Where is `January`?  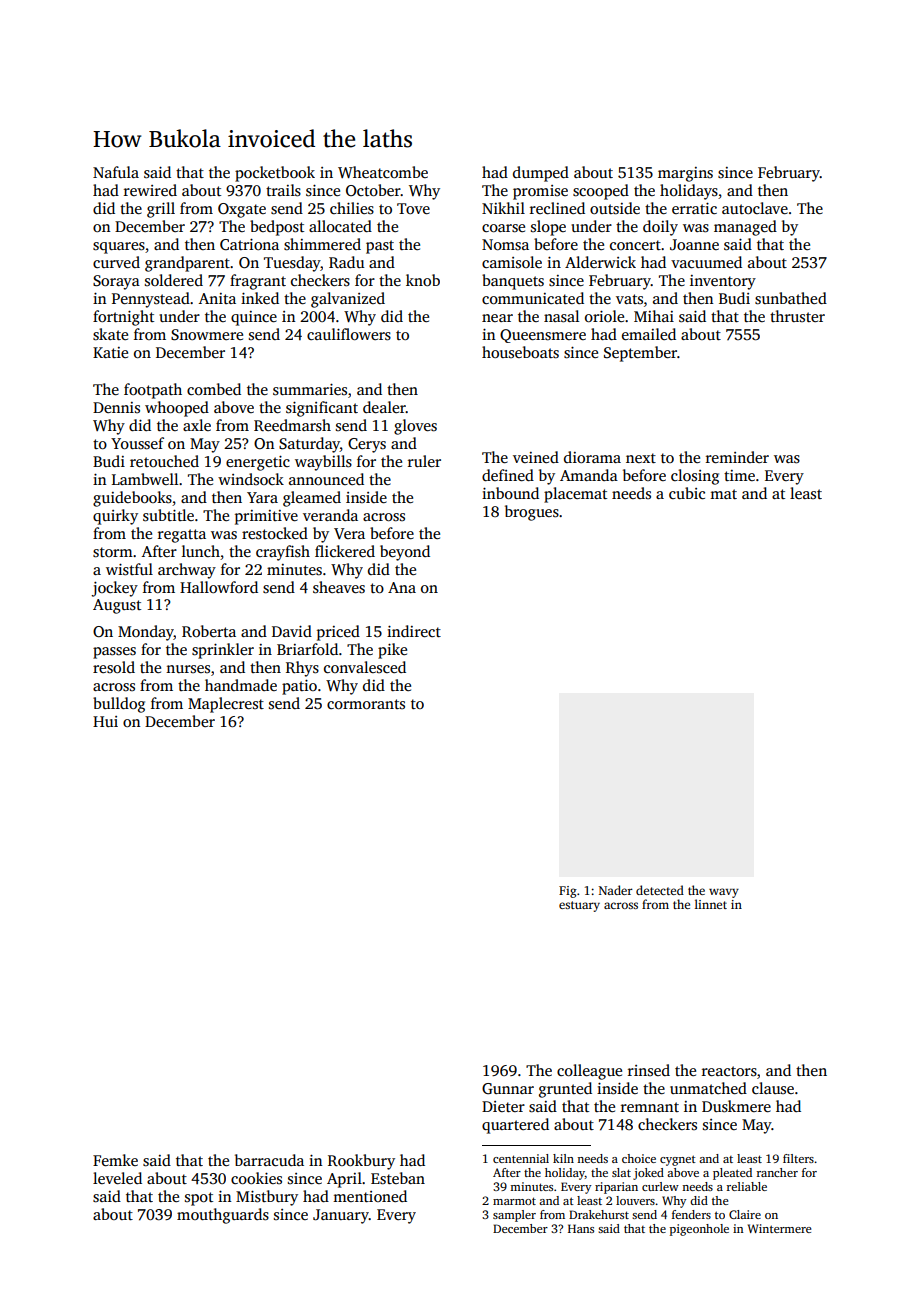 January is located at coordinates (341, 1216).
